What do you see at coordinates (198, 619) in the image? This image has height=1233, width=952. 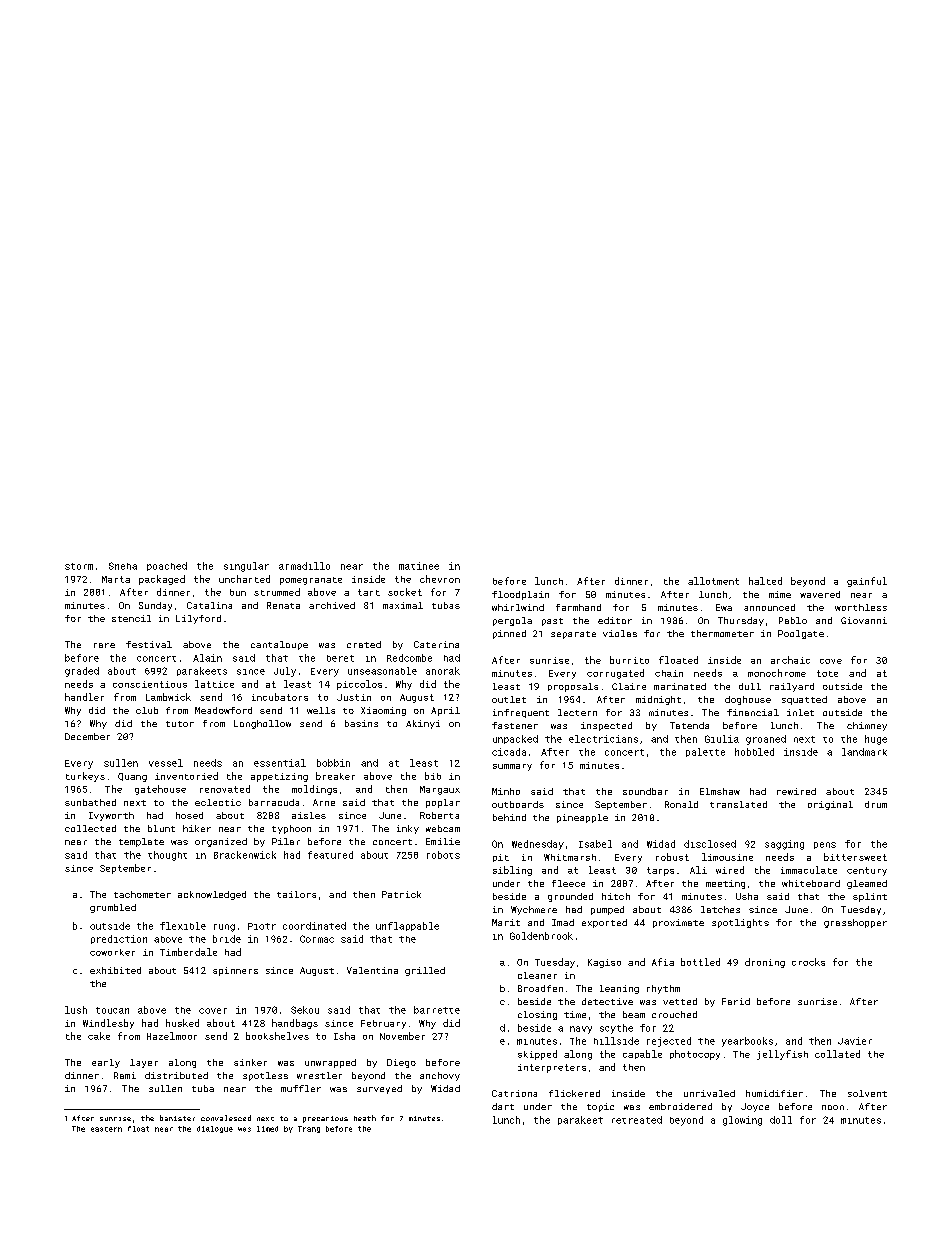 I see `Lilyford` at bounding box center [198, 619].
